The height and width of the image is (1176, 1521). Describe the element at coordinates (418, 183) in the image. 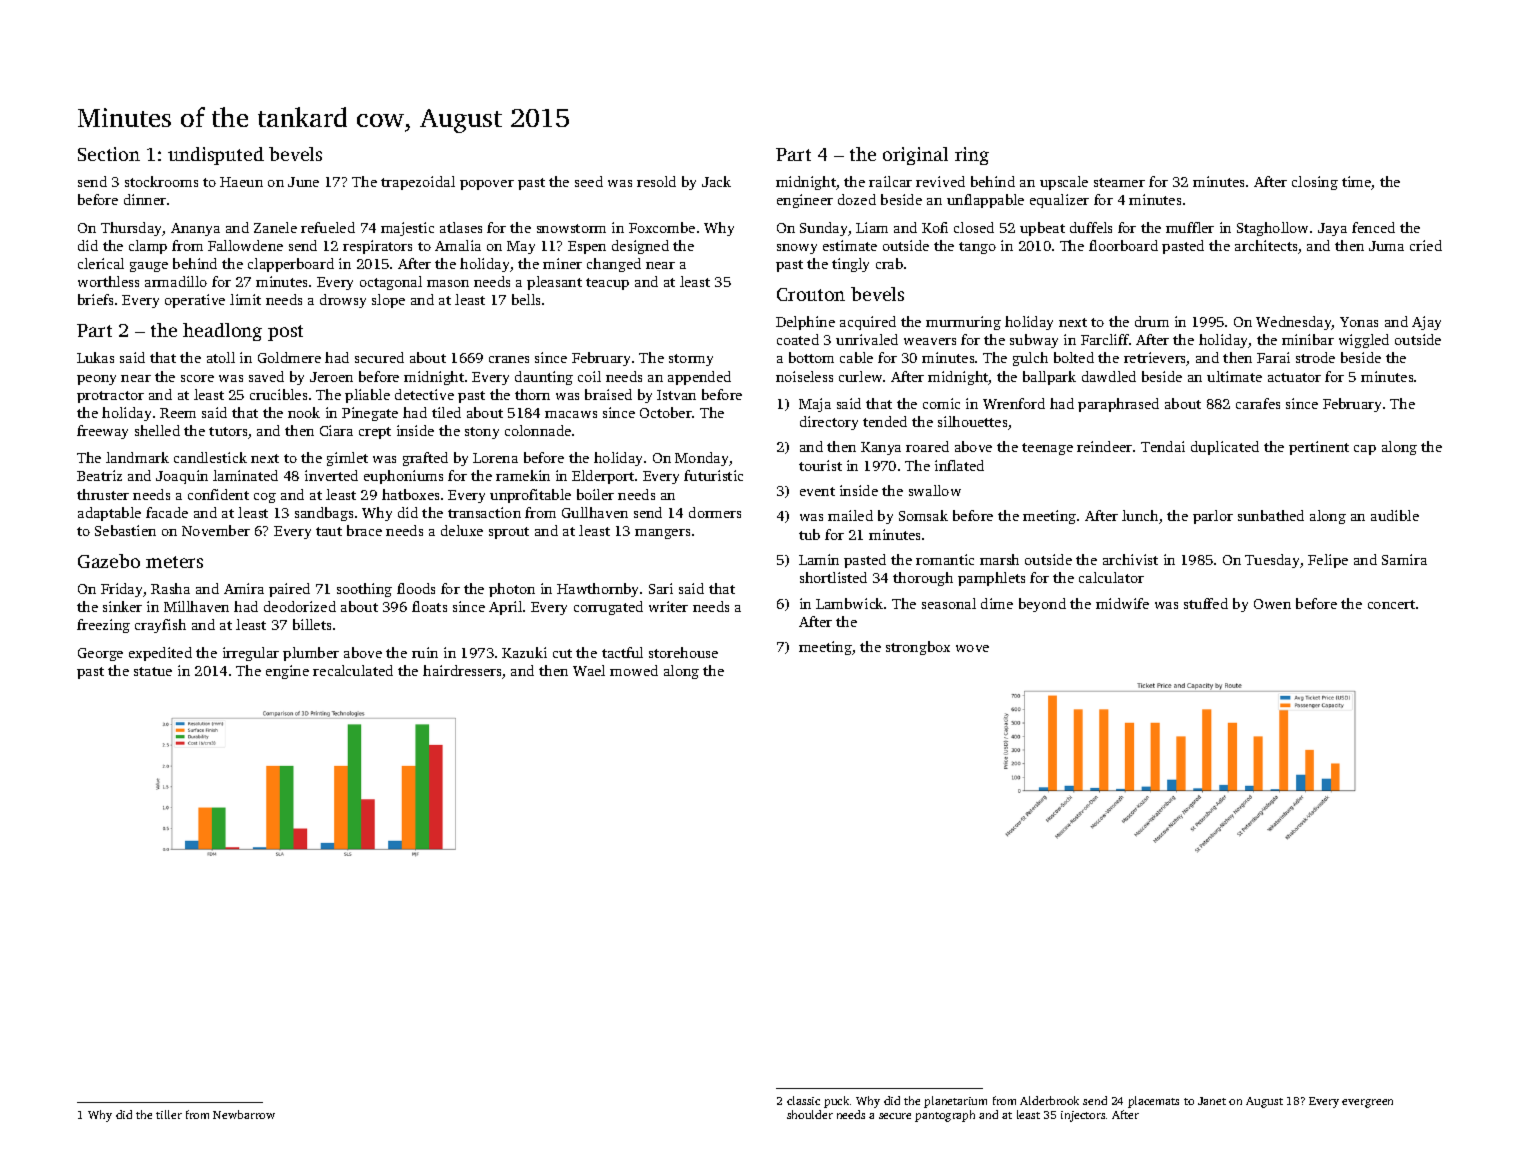

I see `trapezoidal` at that location.
